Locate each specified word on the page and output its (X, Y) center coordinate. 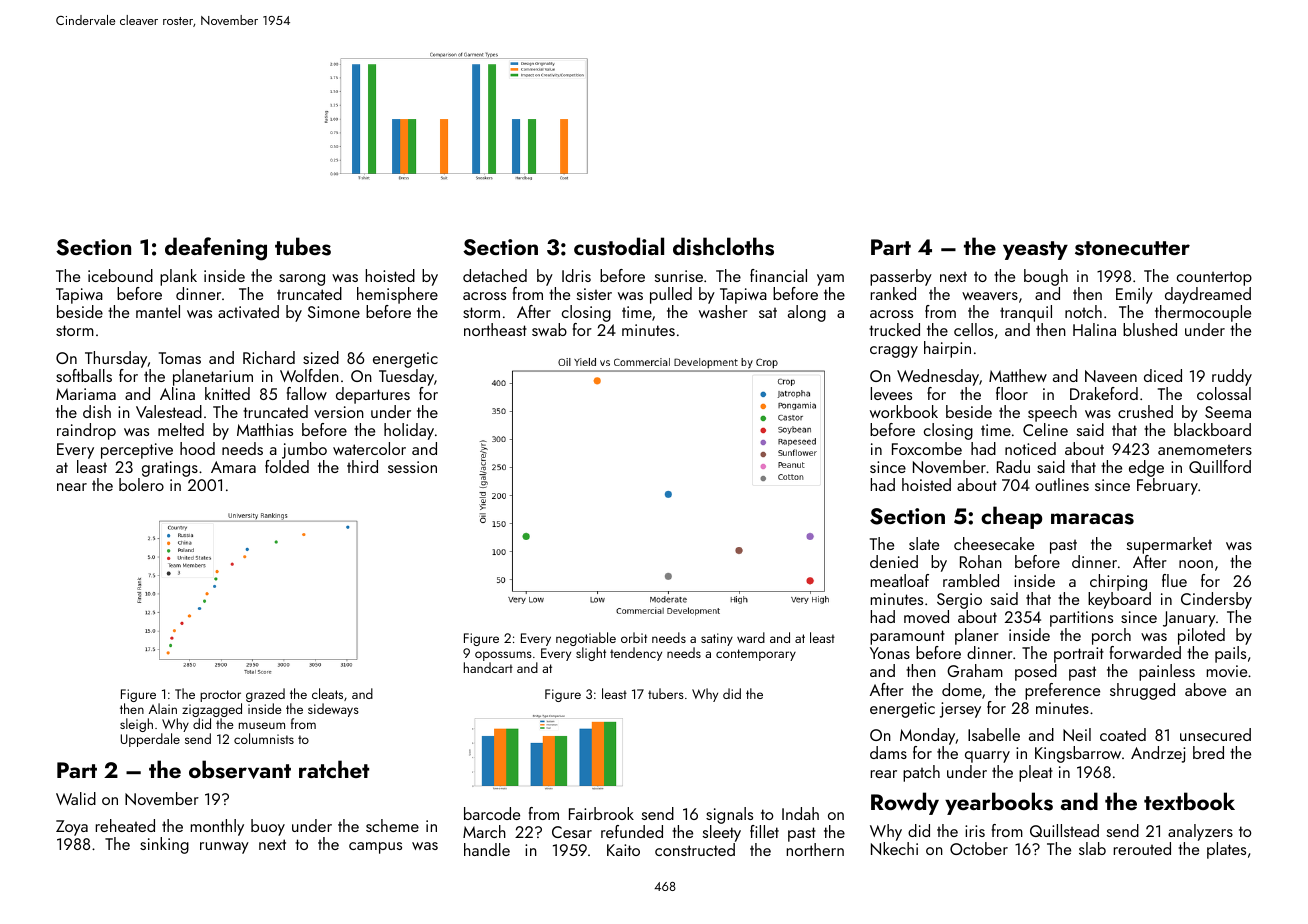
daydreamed (1208, 295)
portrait (1079, 655)
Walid (76, 798)
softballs (84, 375)
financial (778, 275)
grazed (265, 695)
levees (891, 393)
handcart (488, 667)
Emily (1134, 295)
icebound (120, 275)
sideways (333, 710)
